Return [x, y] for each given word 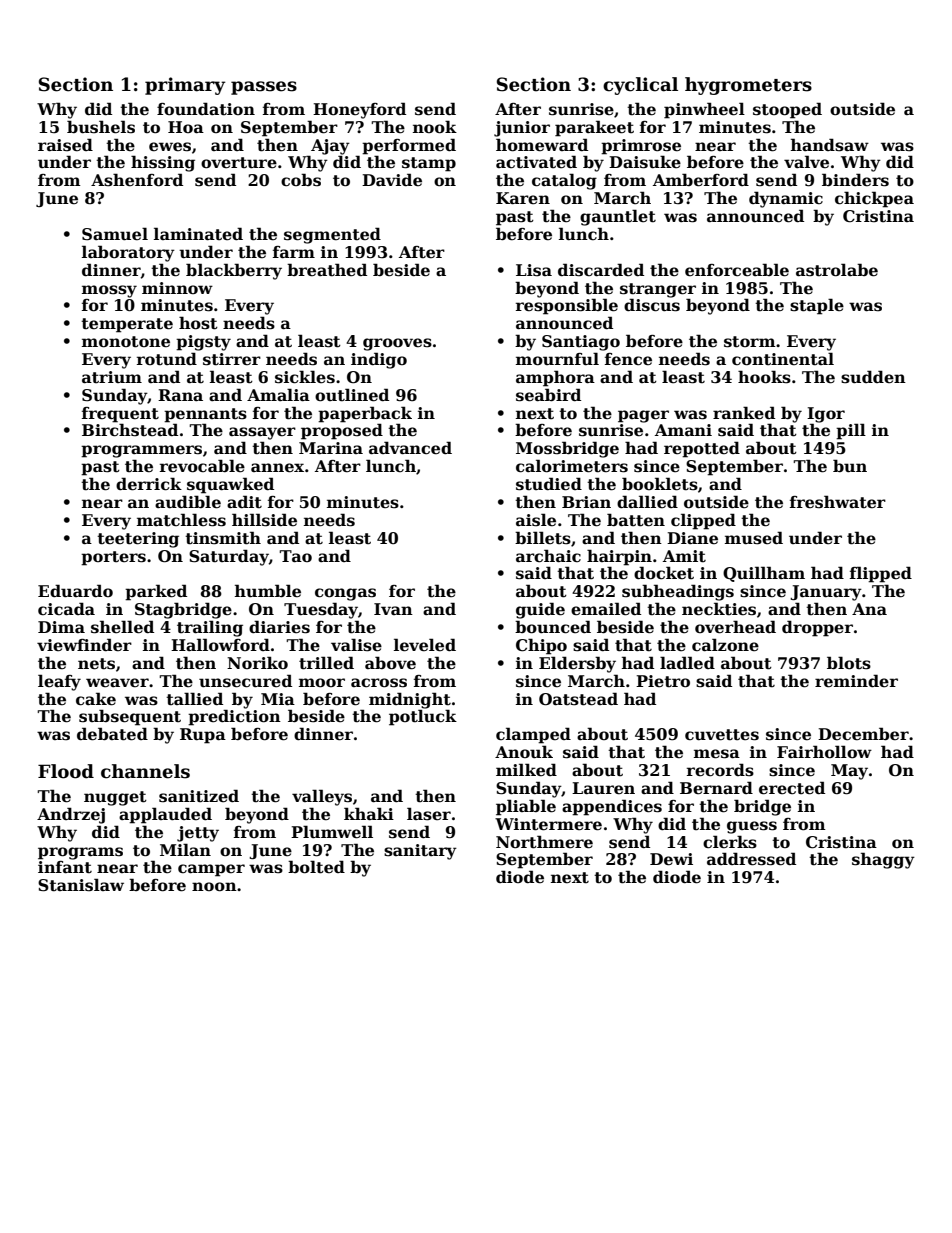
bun [850, 465]
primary [185, 86]
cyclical [640, 86]
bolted [316, 867]
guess [752, 827]
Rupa [203, 736]
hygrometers [748, 86]
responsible [567, 306]
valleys [322, 797]
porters [113, 558]
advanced [410, 448]
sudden [873, 377]
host [198, 323]
